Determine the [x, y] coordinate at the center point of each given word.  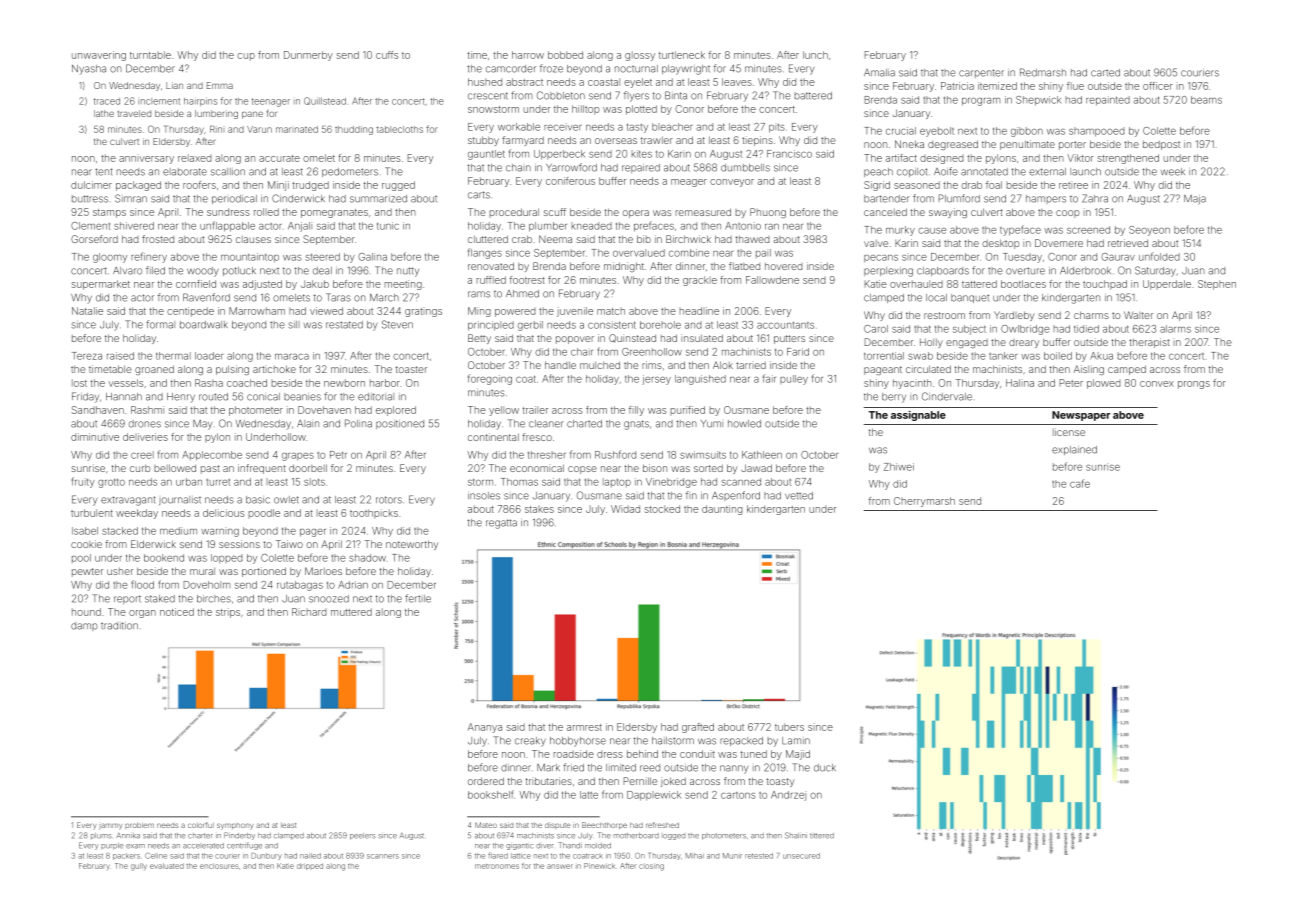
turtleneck [682, 55]
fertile [418, 598]
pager [313, 533]
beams [1206, 100]
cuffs [387, 55]
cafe [1080, 483]
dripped [310, 866]
